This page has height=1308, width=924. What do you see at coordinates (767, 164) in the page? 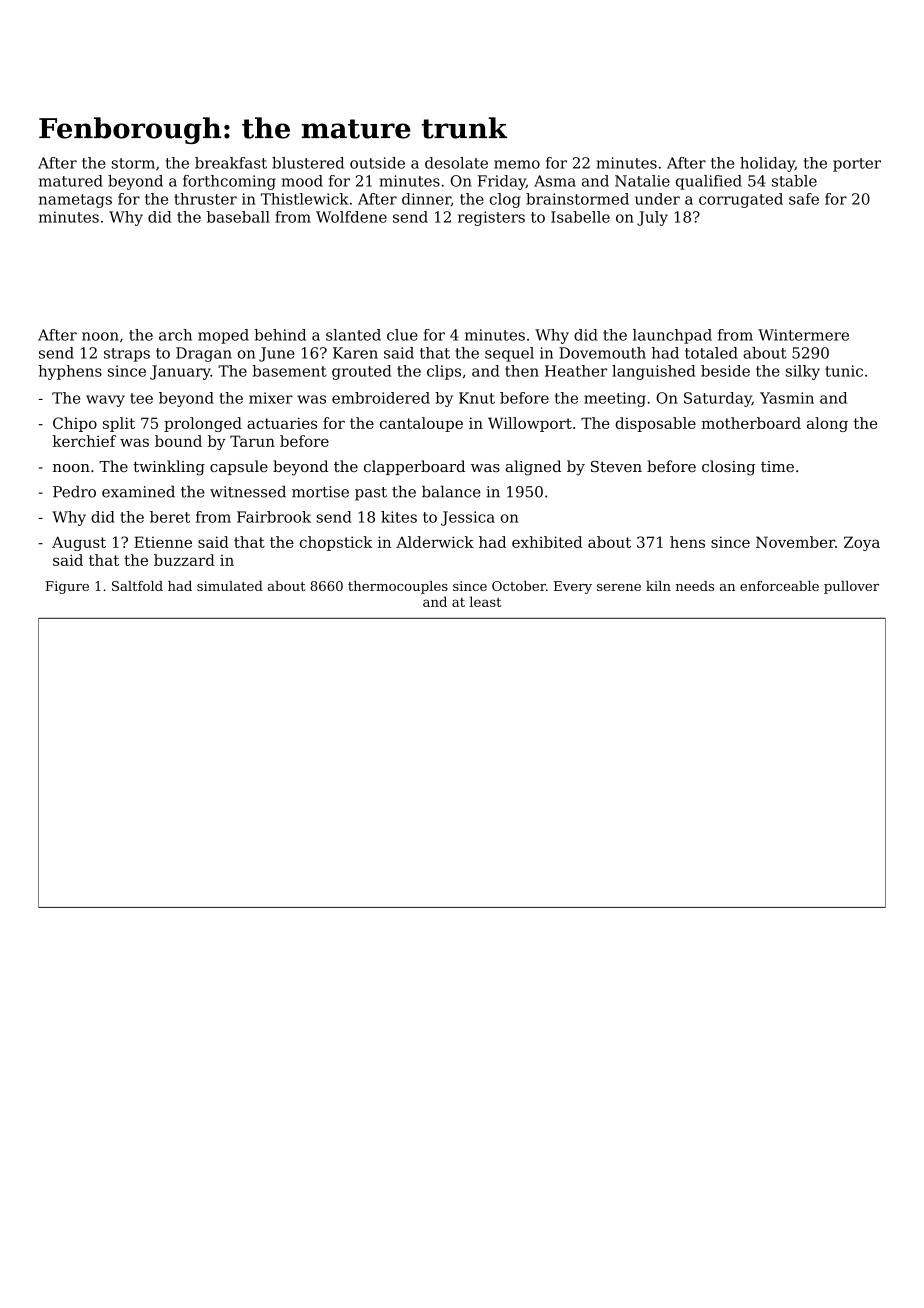
I see `holiday` at bounding box center [767, 164].
